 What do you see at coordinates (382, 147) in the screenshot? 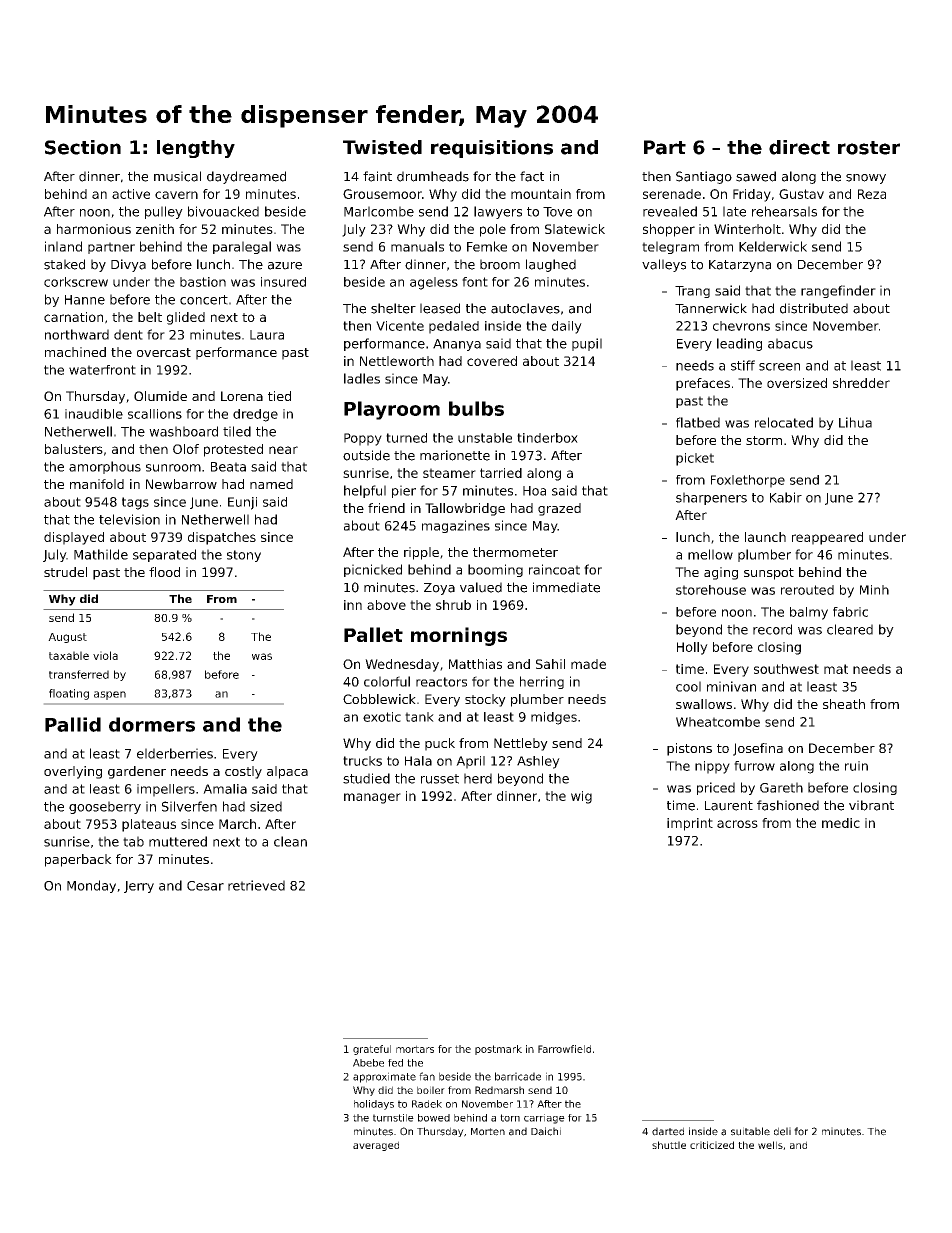
I see `Twisted` at bounding box center [382, 147].
